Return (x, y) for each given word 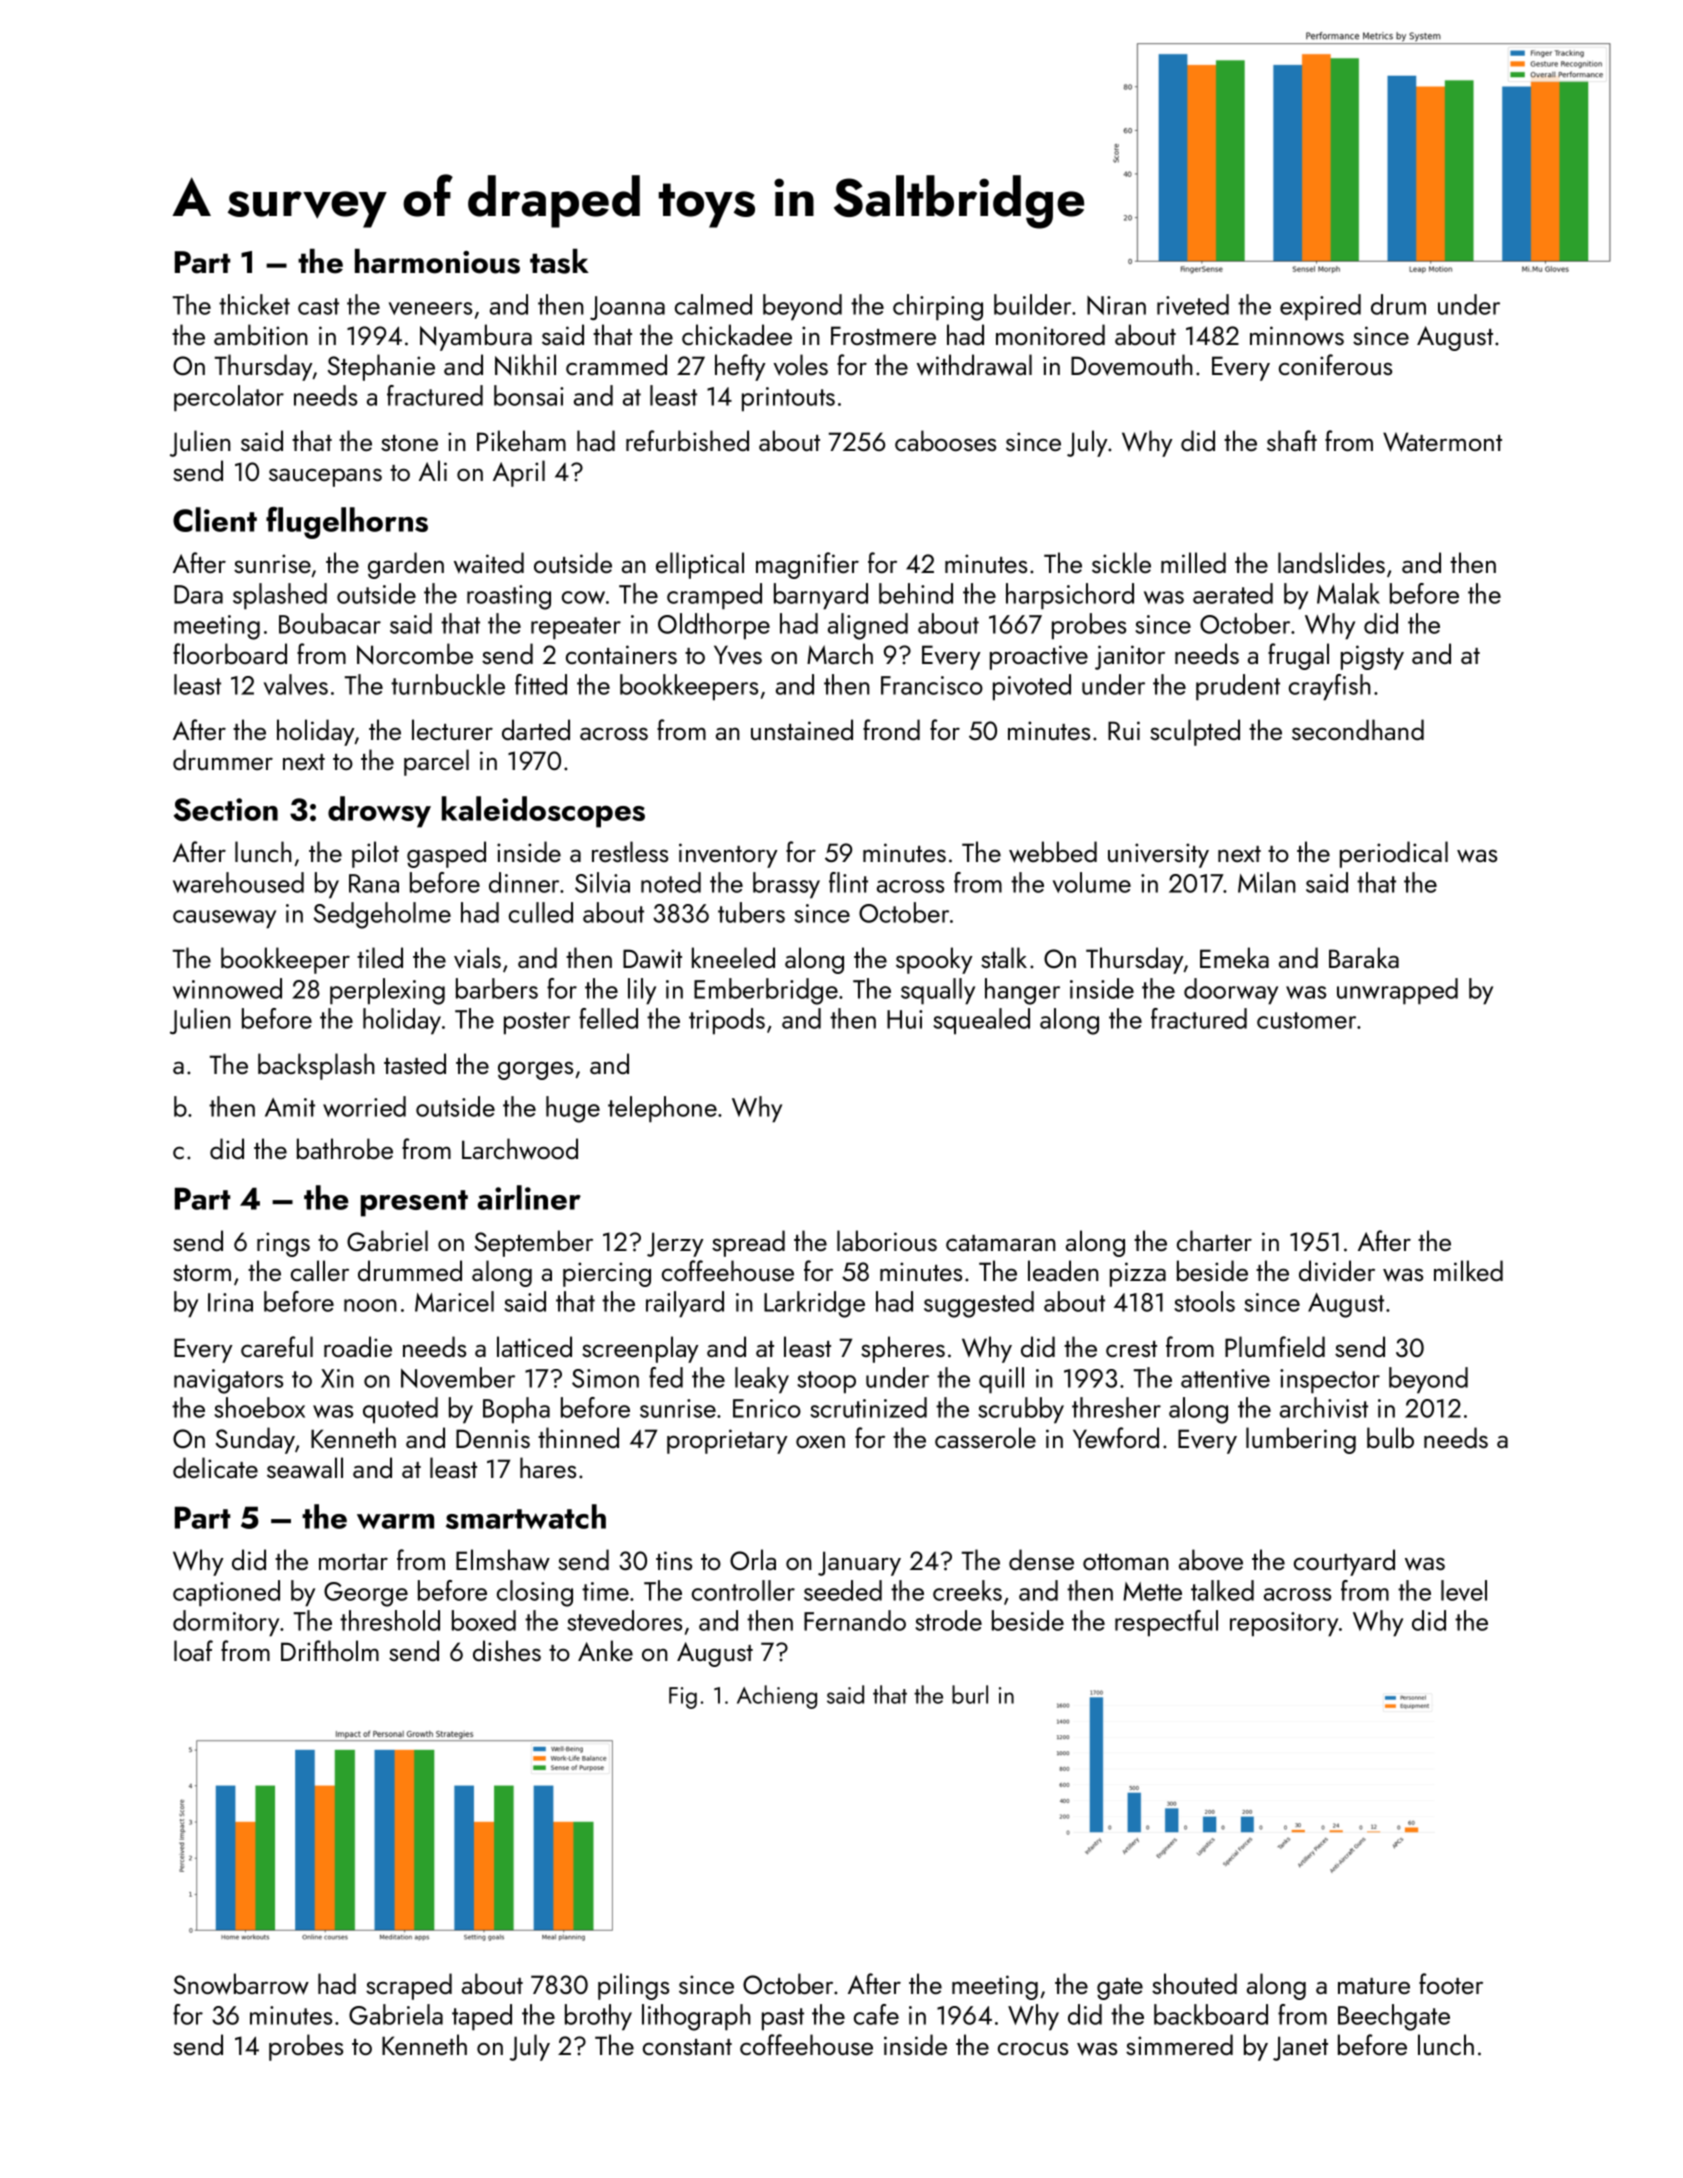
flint (848, 882)
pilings (633, 1986)
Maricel (454, 1301)
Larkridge (814, 1304)
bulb (1390, 1437)
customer (1306, 1020)
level (1464, 1590)
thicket (254, 304)
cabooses (945, 440)
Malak (1348, 593)
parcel (436, 762)
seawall (305, 1468)
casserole (985, 1437)
